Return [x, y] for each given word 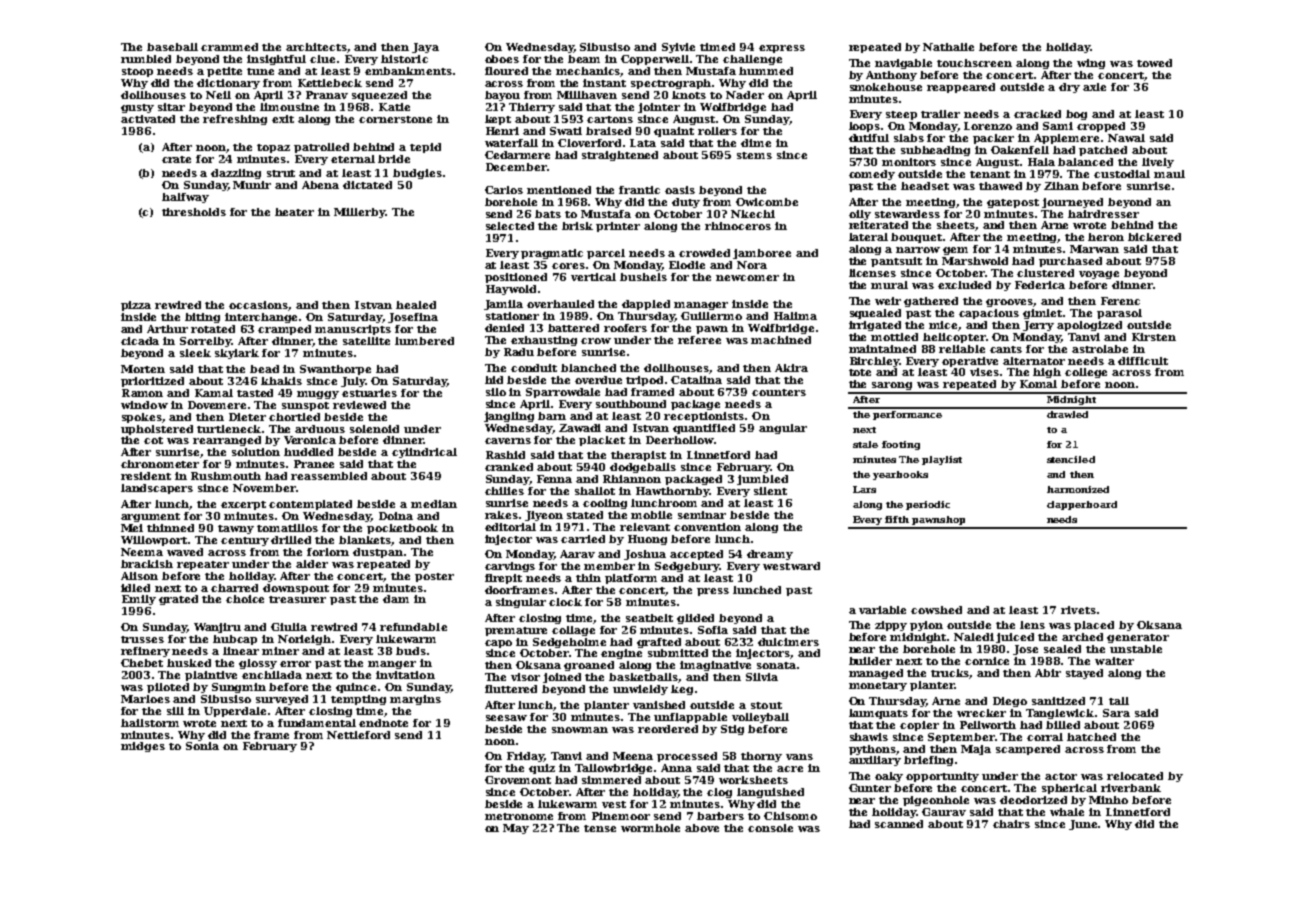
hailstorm [150, 723]
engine [621, 654]
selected [510, 226]
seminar [702, 515]
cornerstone [395, 119]
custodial [1122, 174]
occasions [259, 306]
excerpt [243, 505]
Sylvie [678, 48]
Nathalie [948, 47]
